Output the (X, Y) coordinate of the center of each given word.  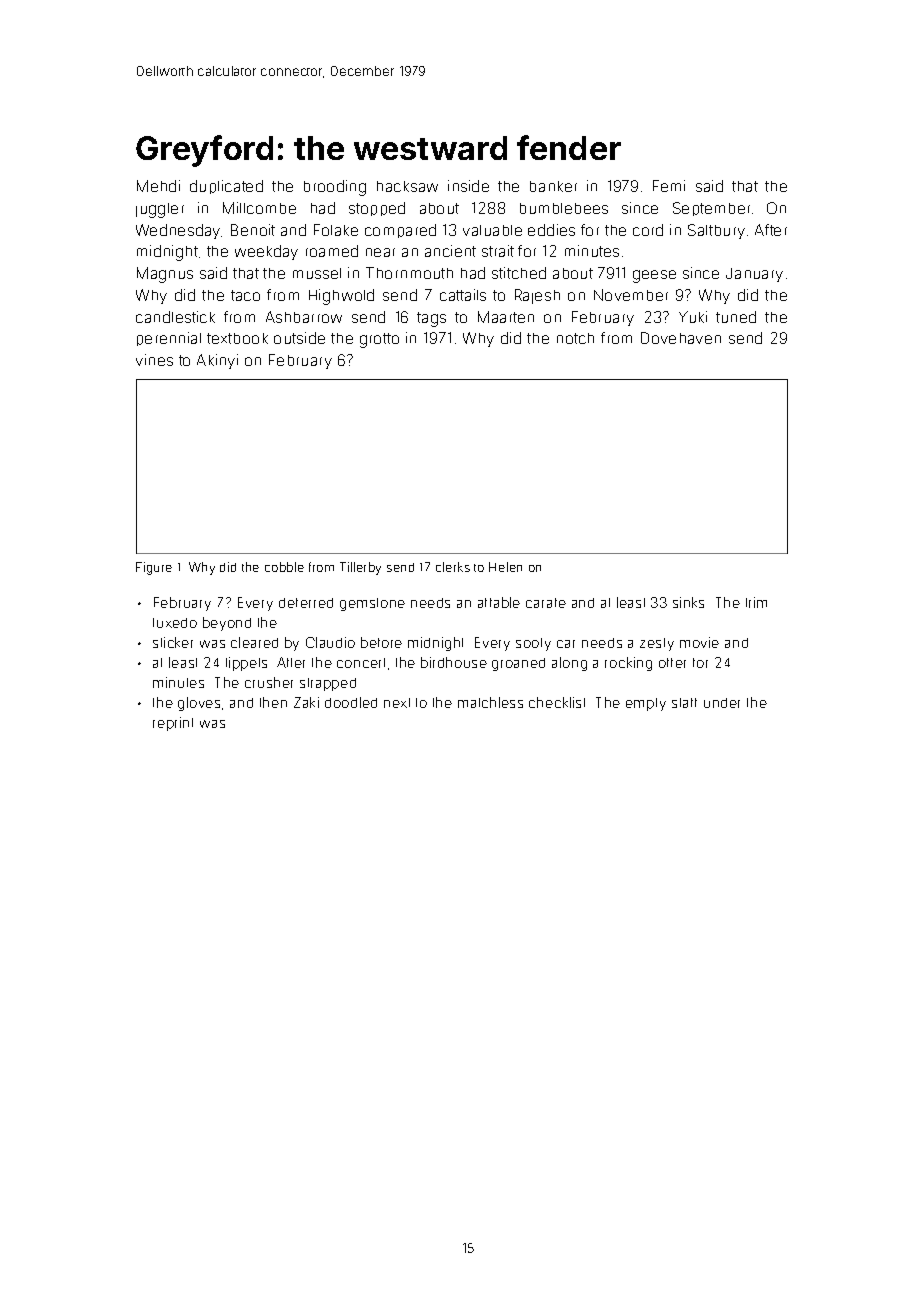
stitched (519, 273)
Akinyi (217, 361)
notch (575, 338)
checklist (557, 702)
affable (499, 602)
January (754, 275)
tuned (736, 317)
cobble (284, 567)
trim (756, 602)
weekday (266, 252)
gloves (199, 704)
